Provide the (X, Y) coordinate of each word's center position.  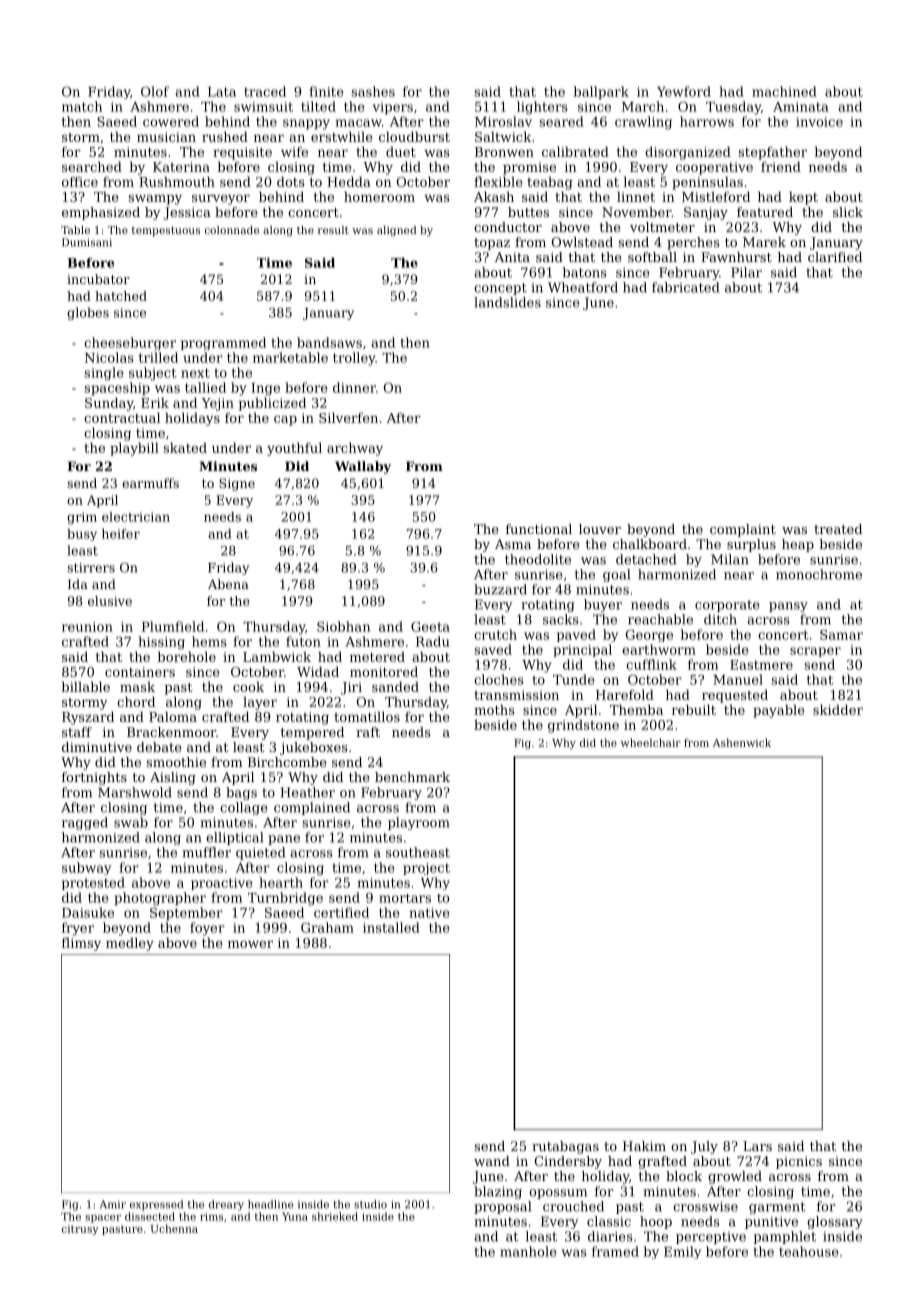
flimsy (81, 944)
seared (561, 121)
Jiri (351, 688)
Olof (155, 91)
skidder (838, 709)
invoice (819, 122)
